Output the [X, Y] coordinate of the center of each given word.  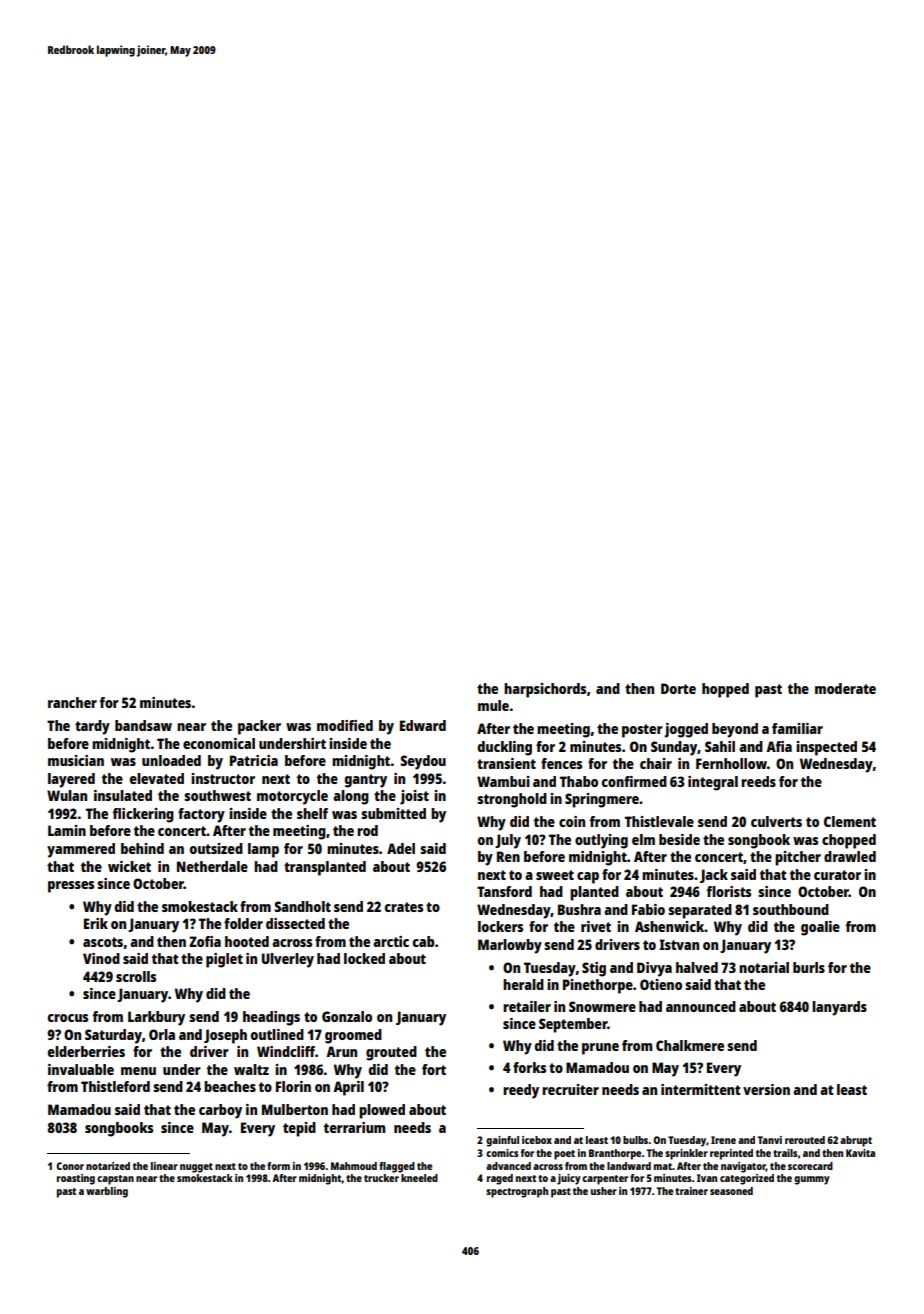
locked [364, 958]
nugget [196, 1168]
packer [259, 727]
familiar [797, 728]
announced [701, 1006]
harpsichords [545, 690]
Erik [96, 923]
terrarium [354, 1127]
